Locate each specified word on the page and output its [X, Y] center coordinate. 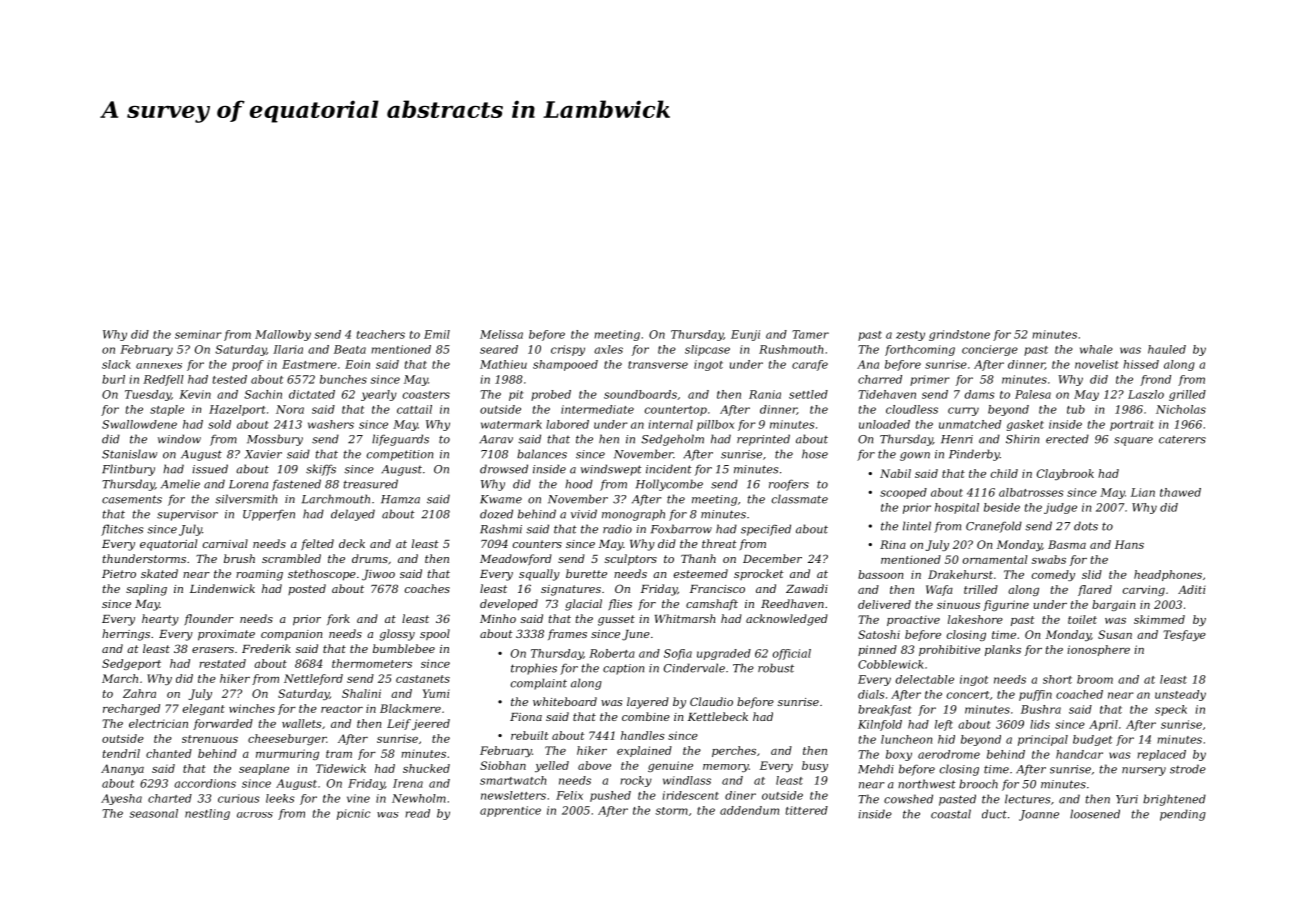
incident [669, 469]
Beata [350, 349]
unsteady [1180, 695]
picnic [354, 814]
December [772, 558]
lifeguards [400, 440]
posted [307, 589]
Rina [893, 544]
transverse [658, 365]
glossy [397, 635]
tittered [807, 810]
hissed [1141, 364]
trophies [534, 669]
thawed [1180, 492]
